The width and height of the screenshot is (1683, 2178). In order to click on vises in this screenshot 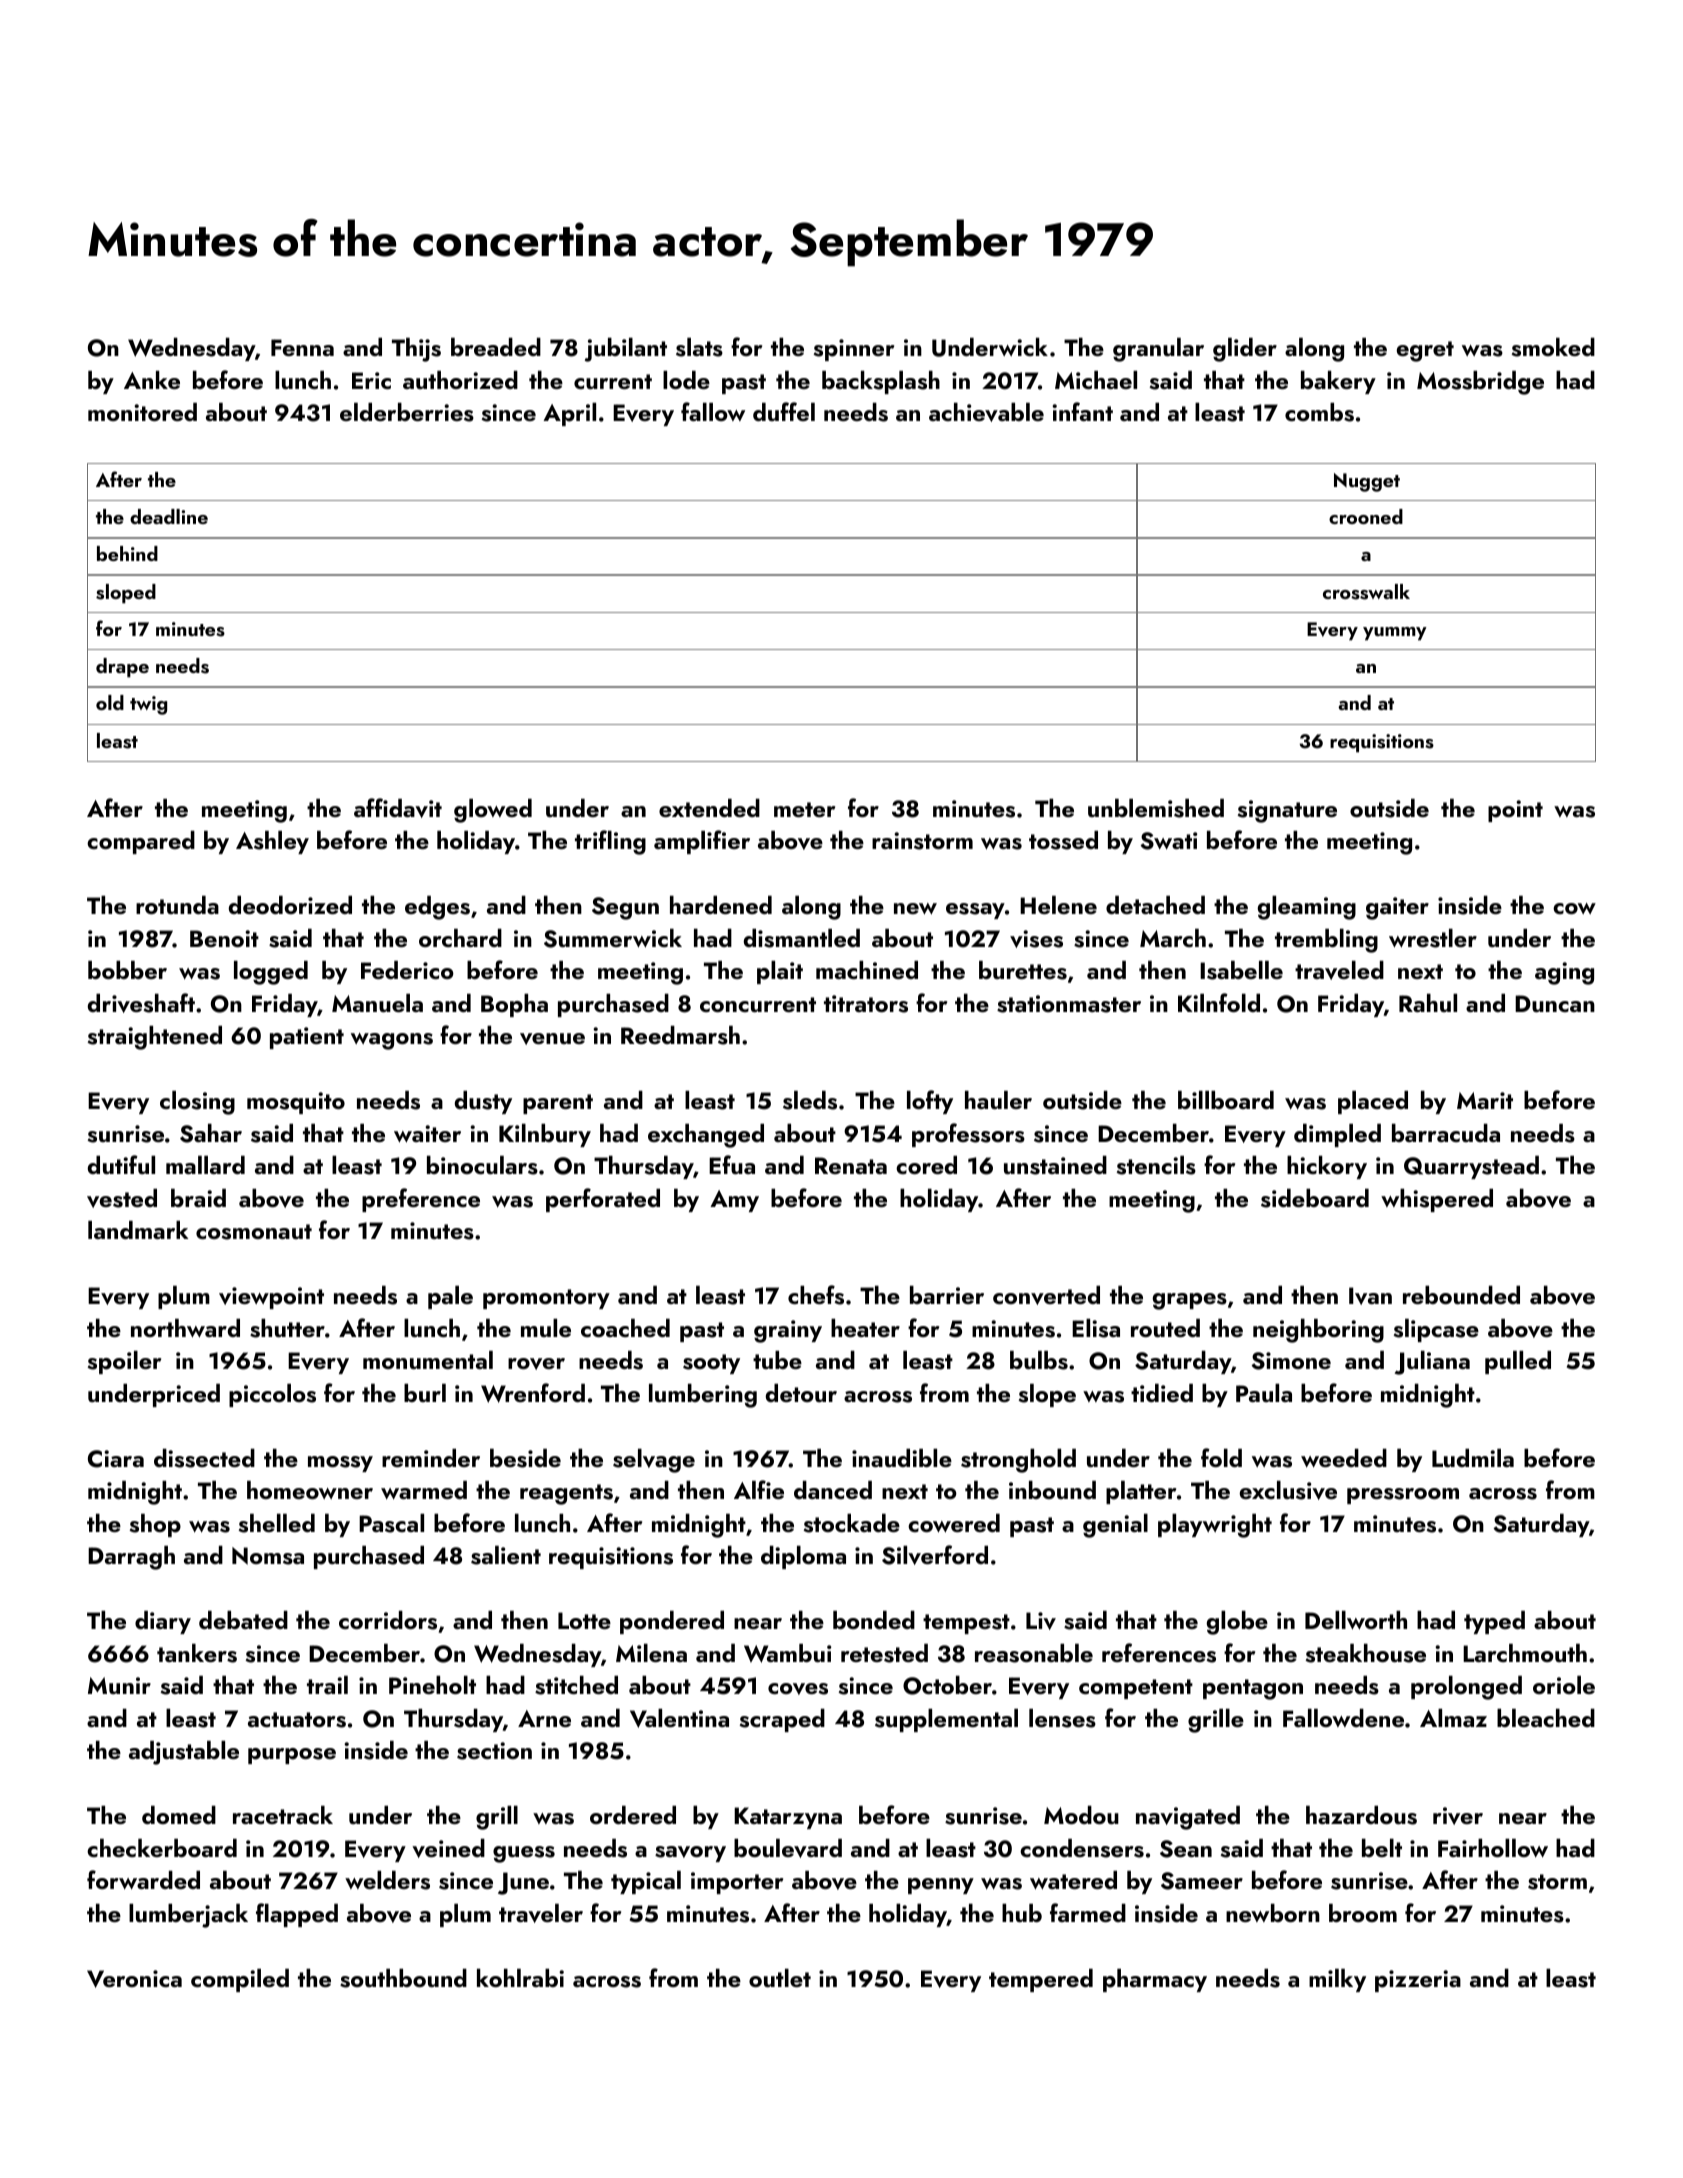, I will do `click(1036, 939)`.
